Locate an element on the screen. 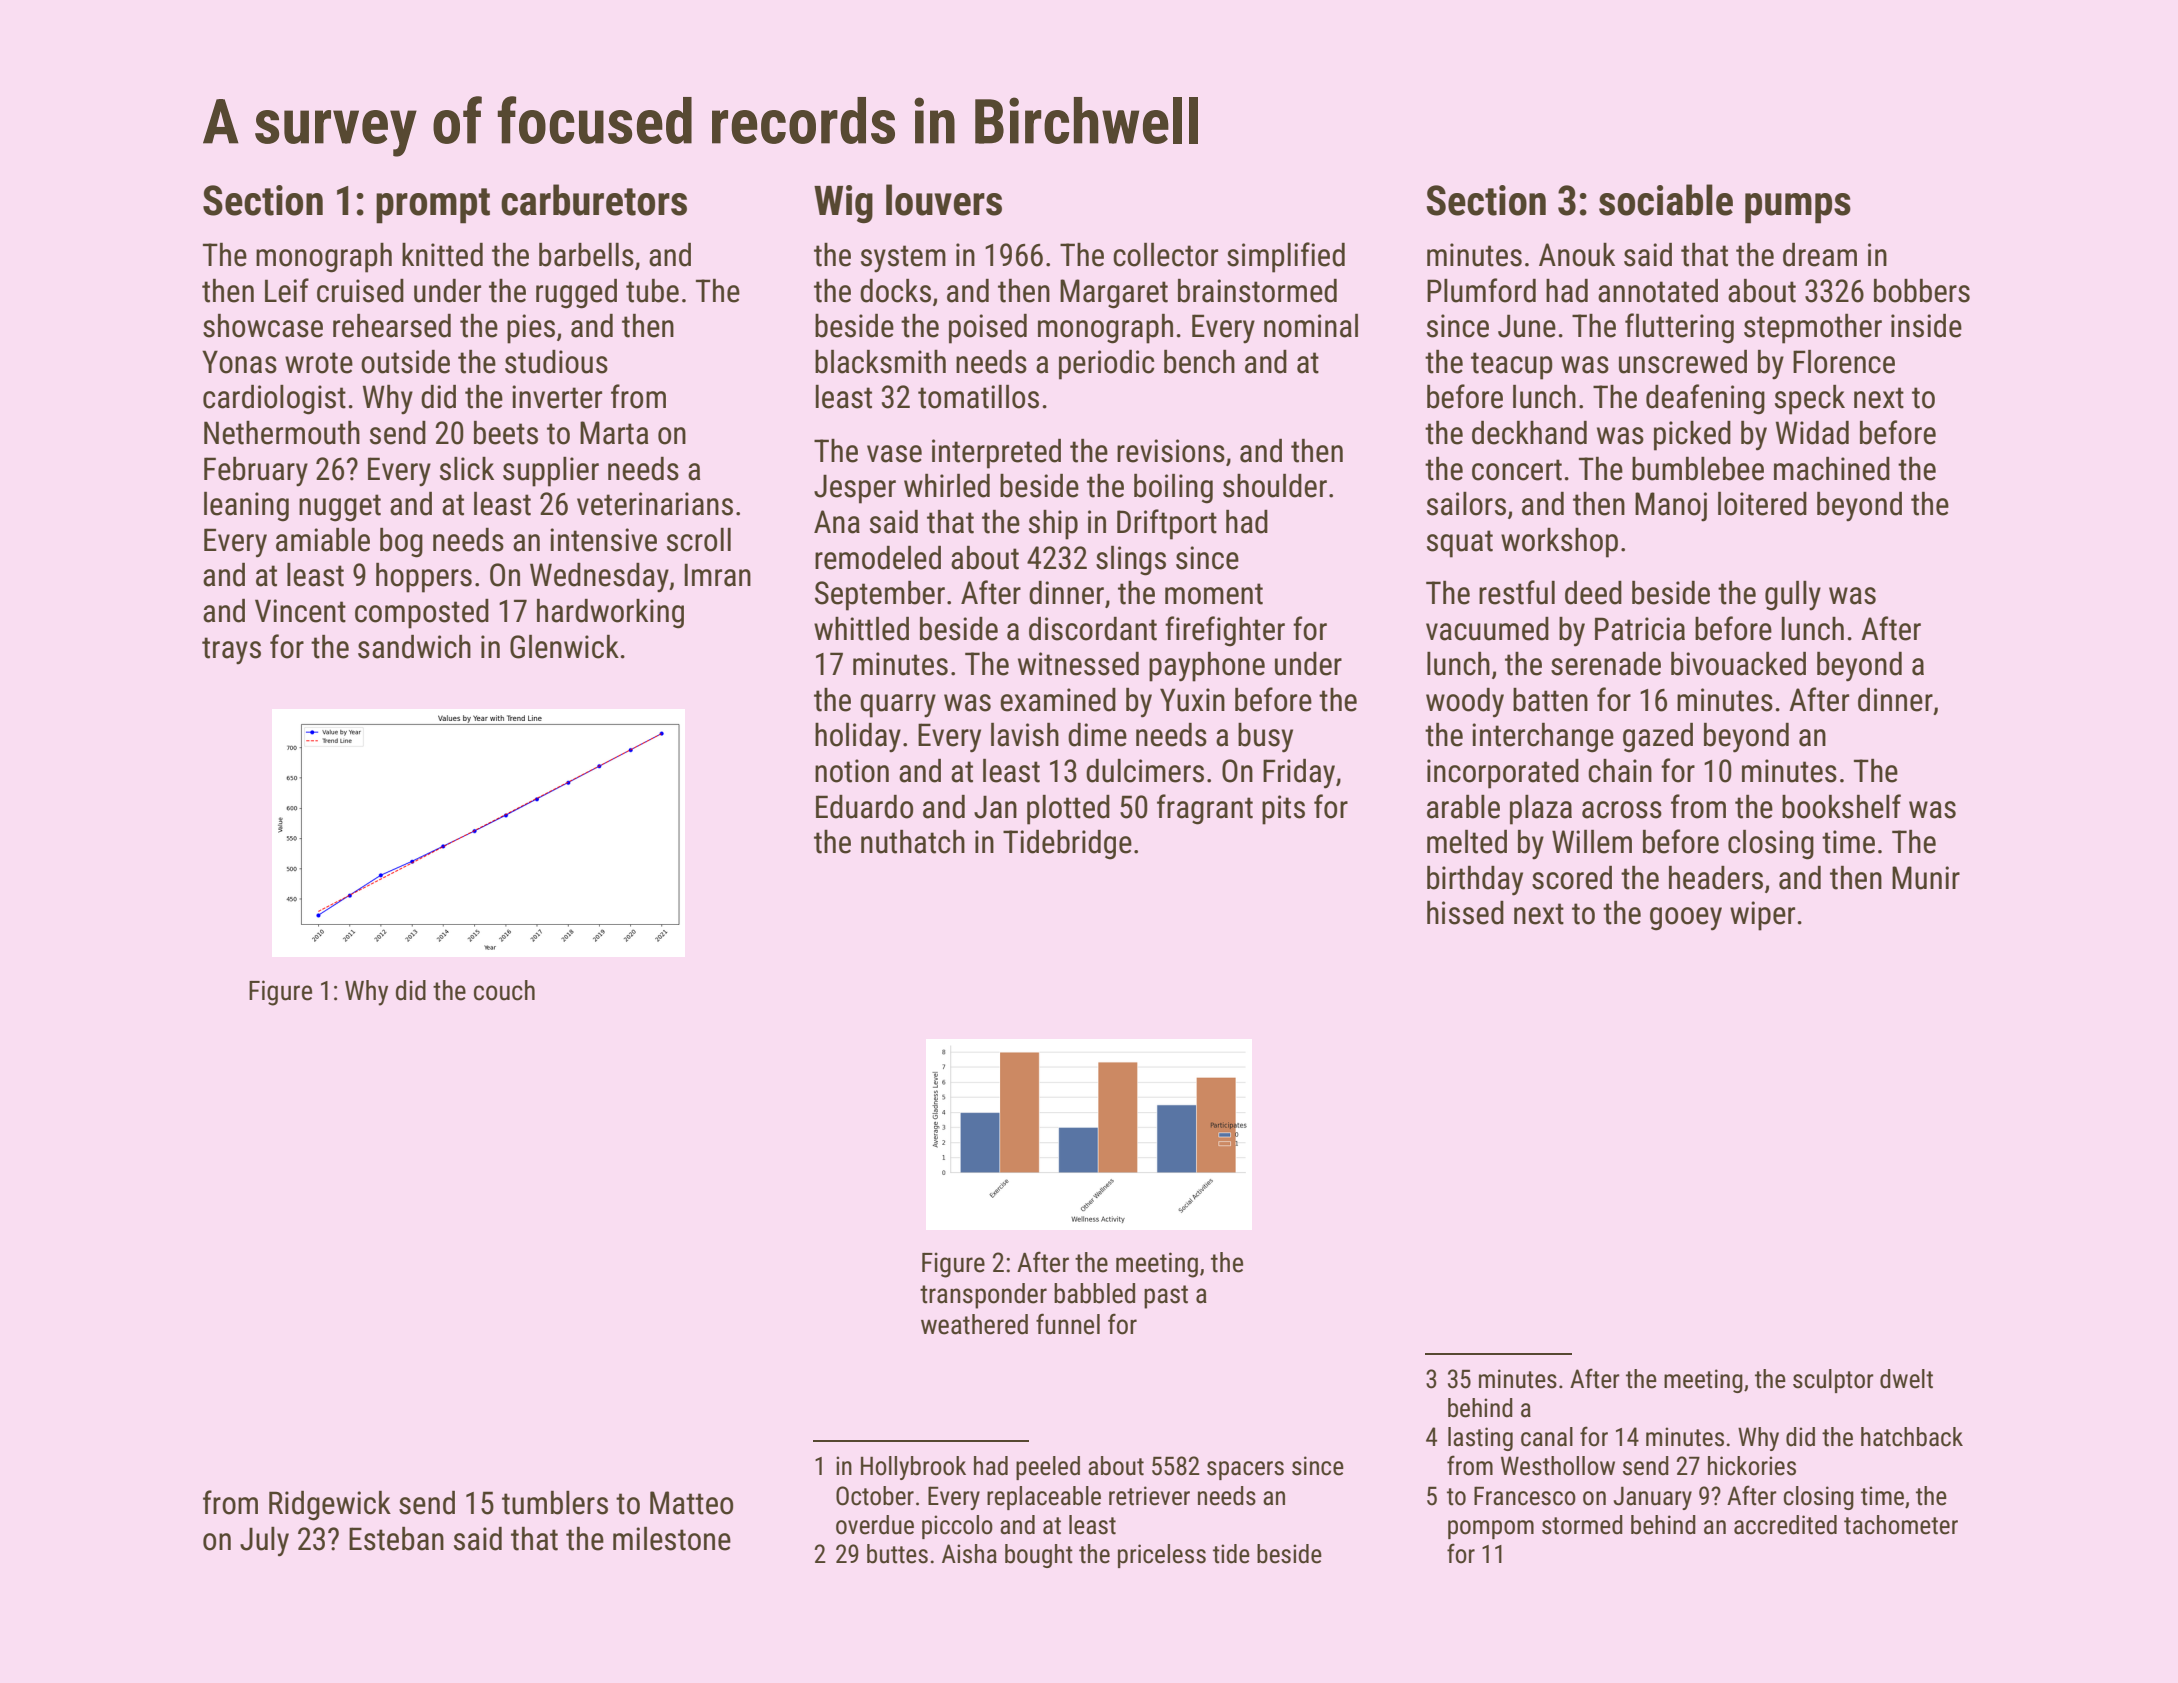 The height and width of the screenshot is (1683, 2178). Esteban is located at coordinates (396, 1539).
